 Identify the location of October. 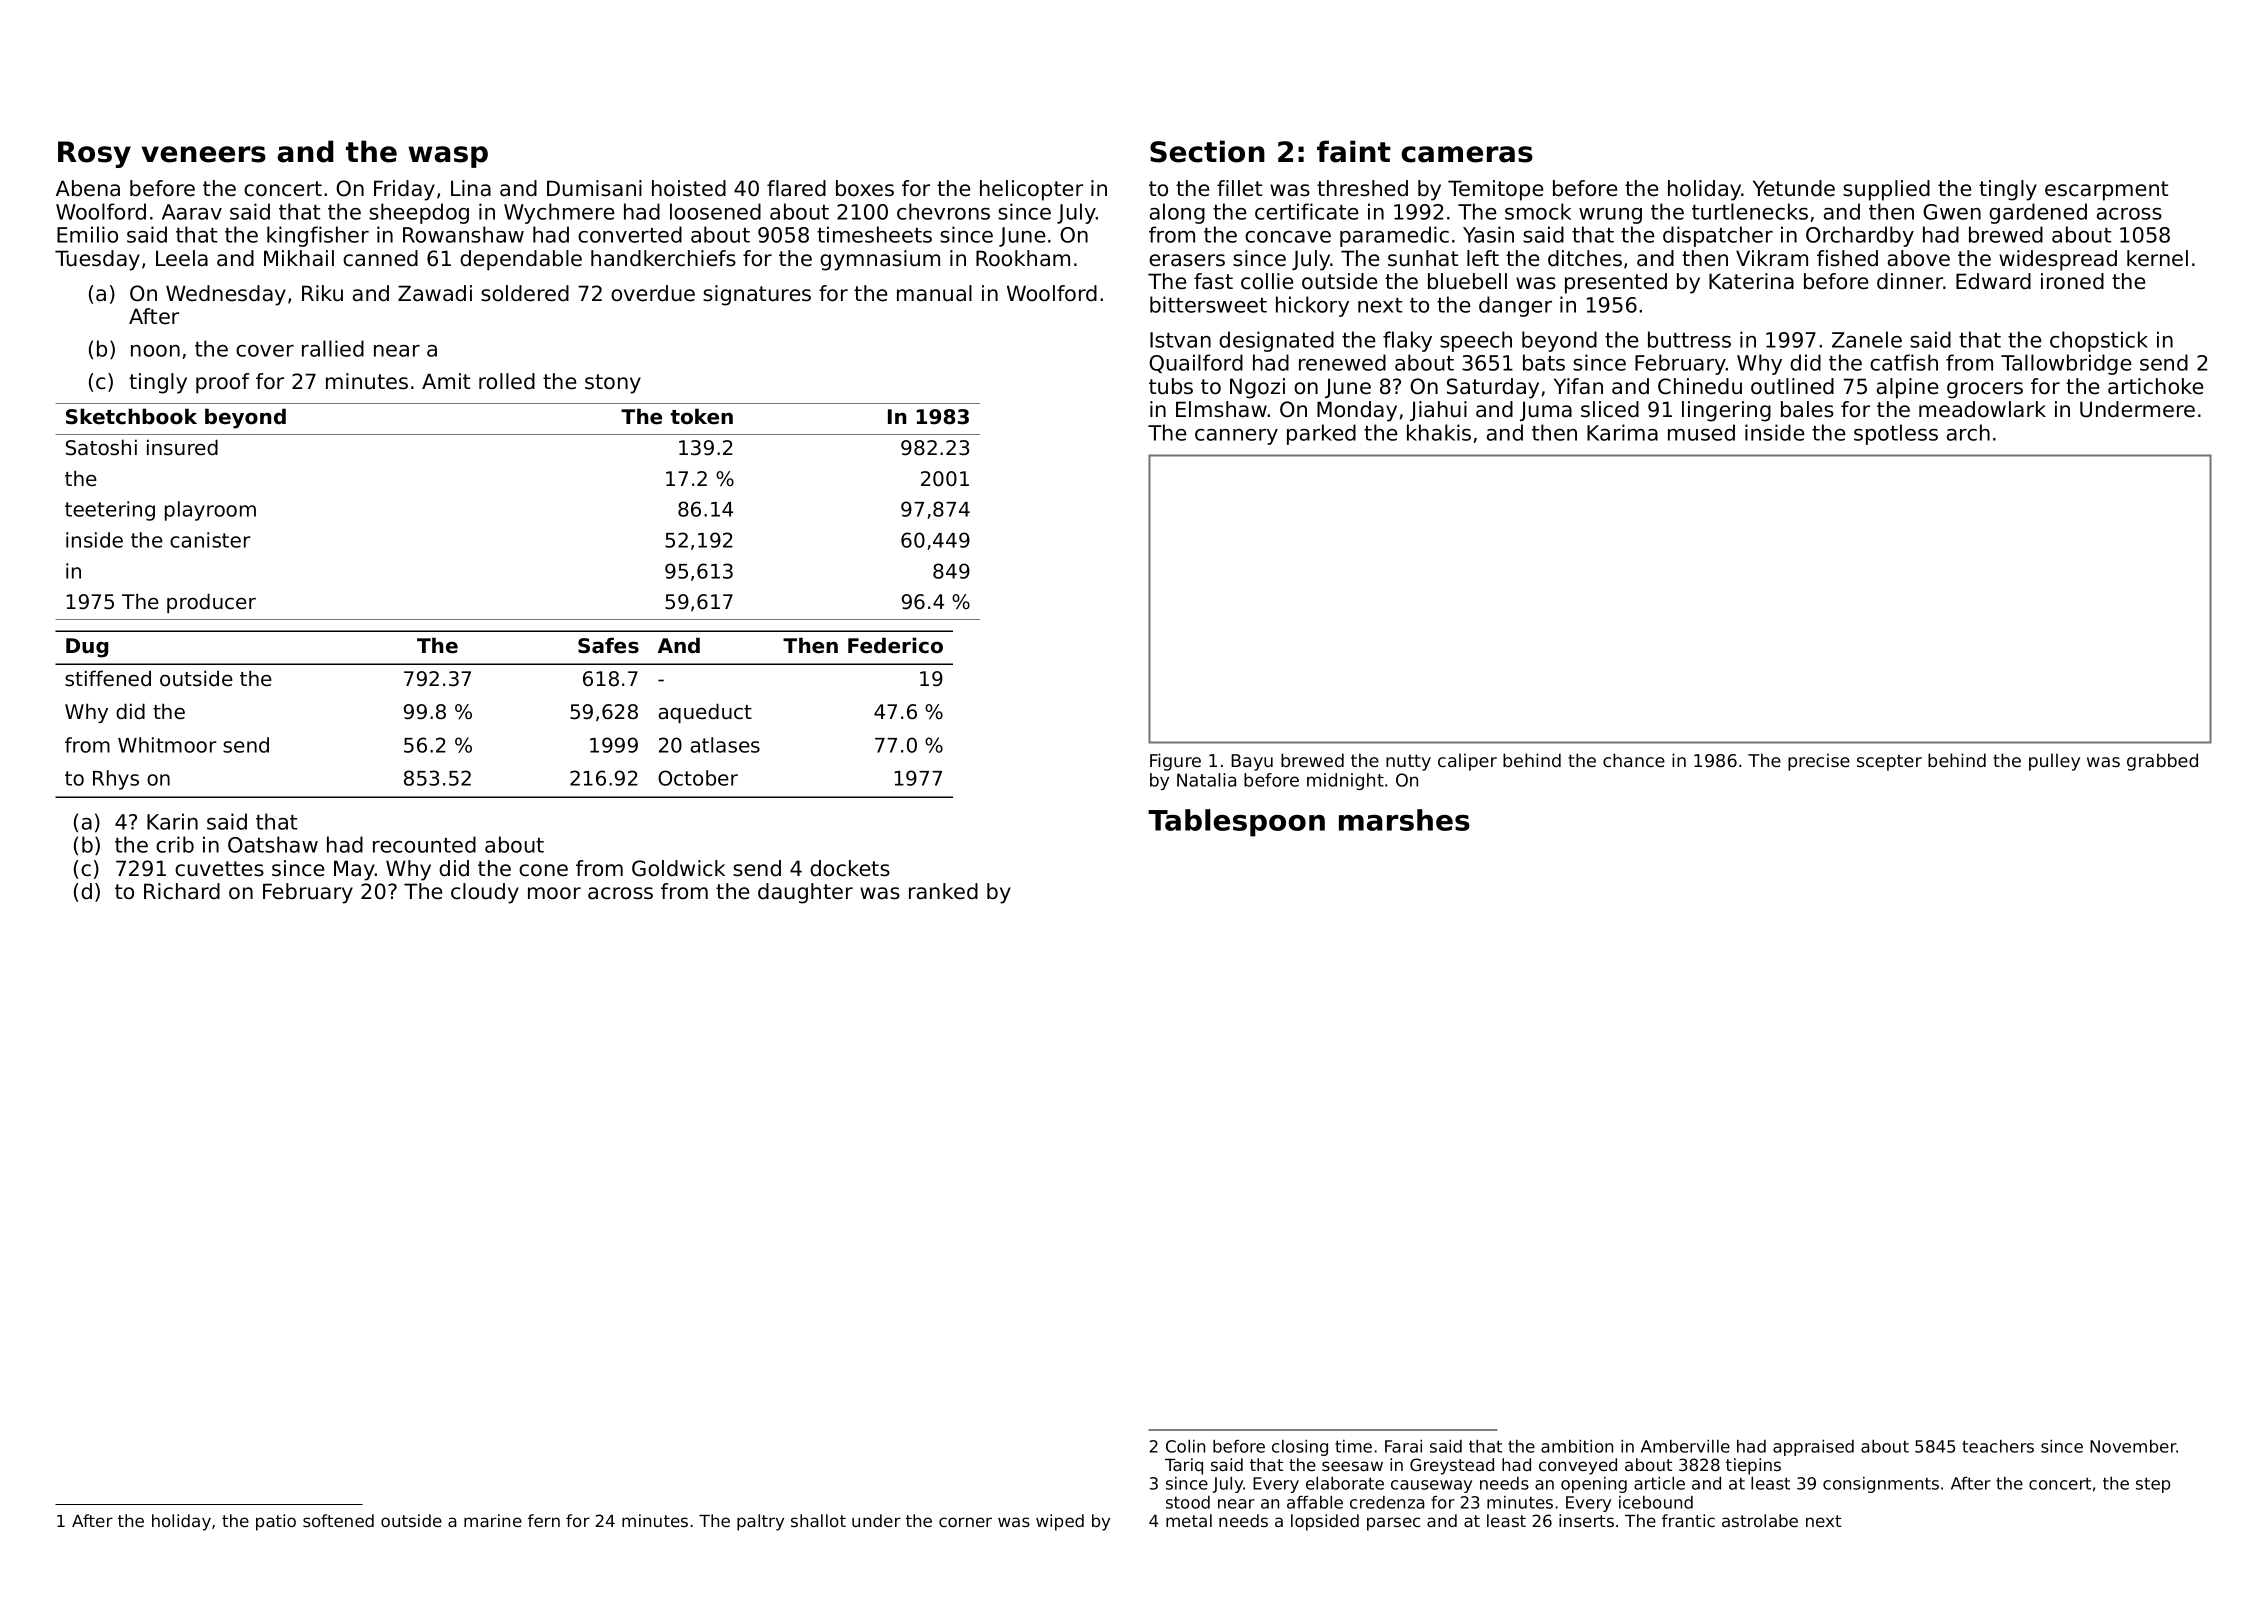
(698, 778).
